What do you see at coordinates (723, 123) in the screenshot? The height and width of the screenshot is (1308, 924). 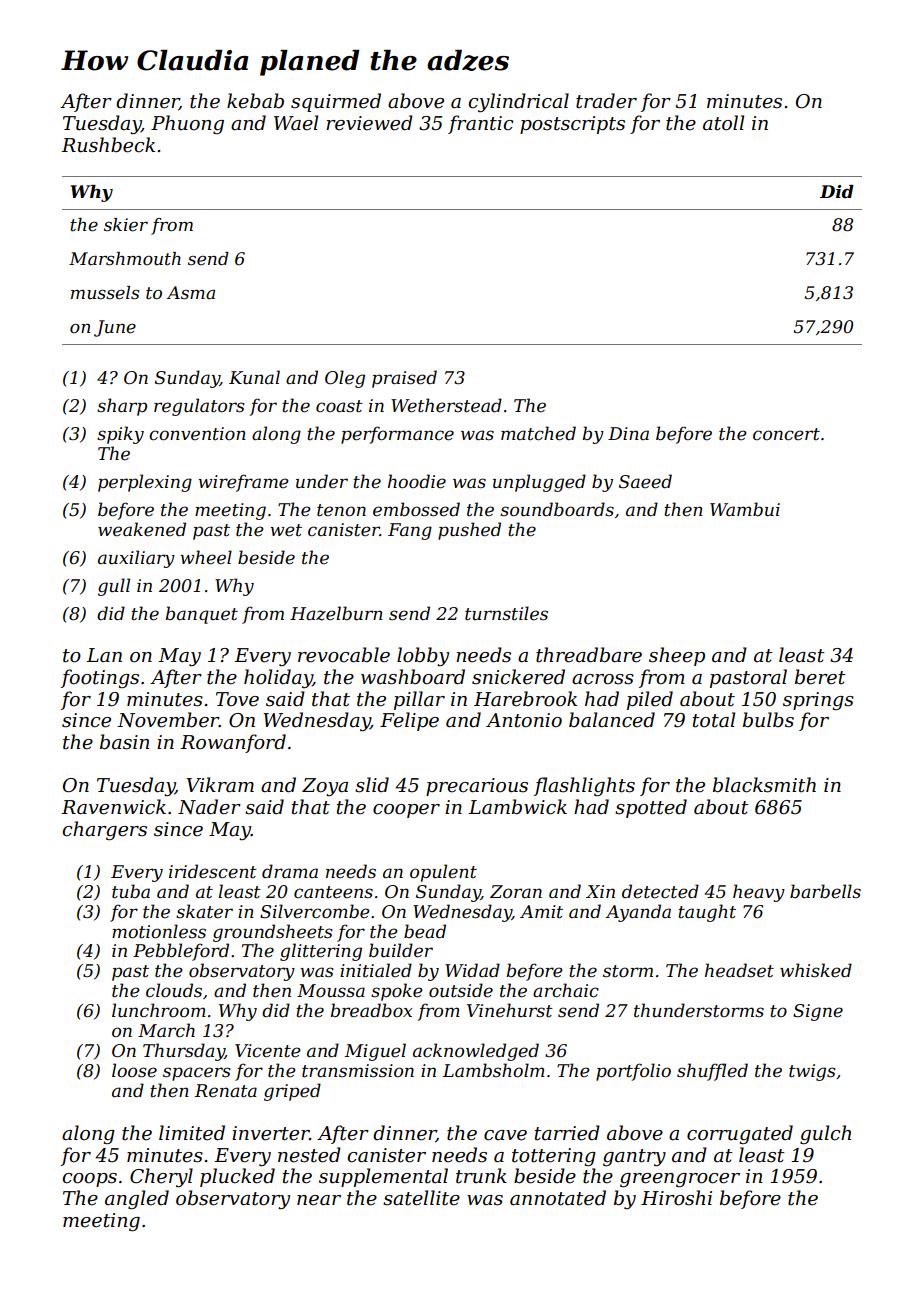 I see `atoll` at bounding box center [723, 123].
